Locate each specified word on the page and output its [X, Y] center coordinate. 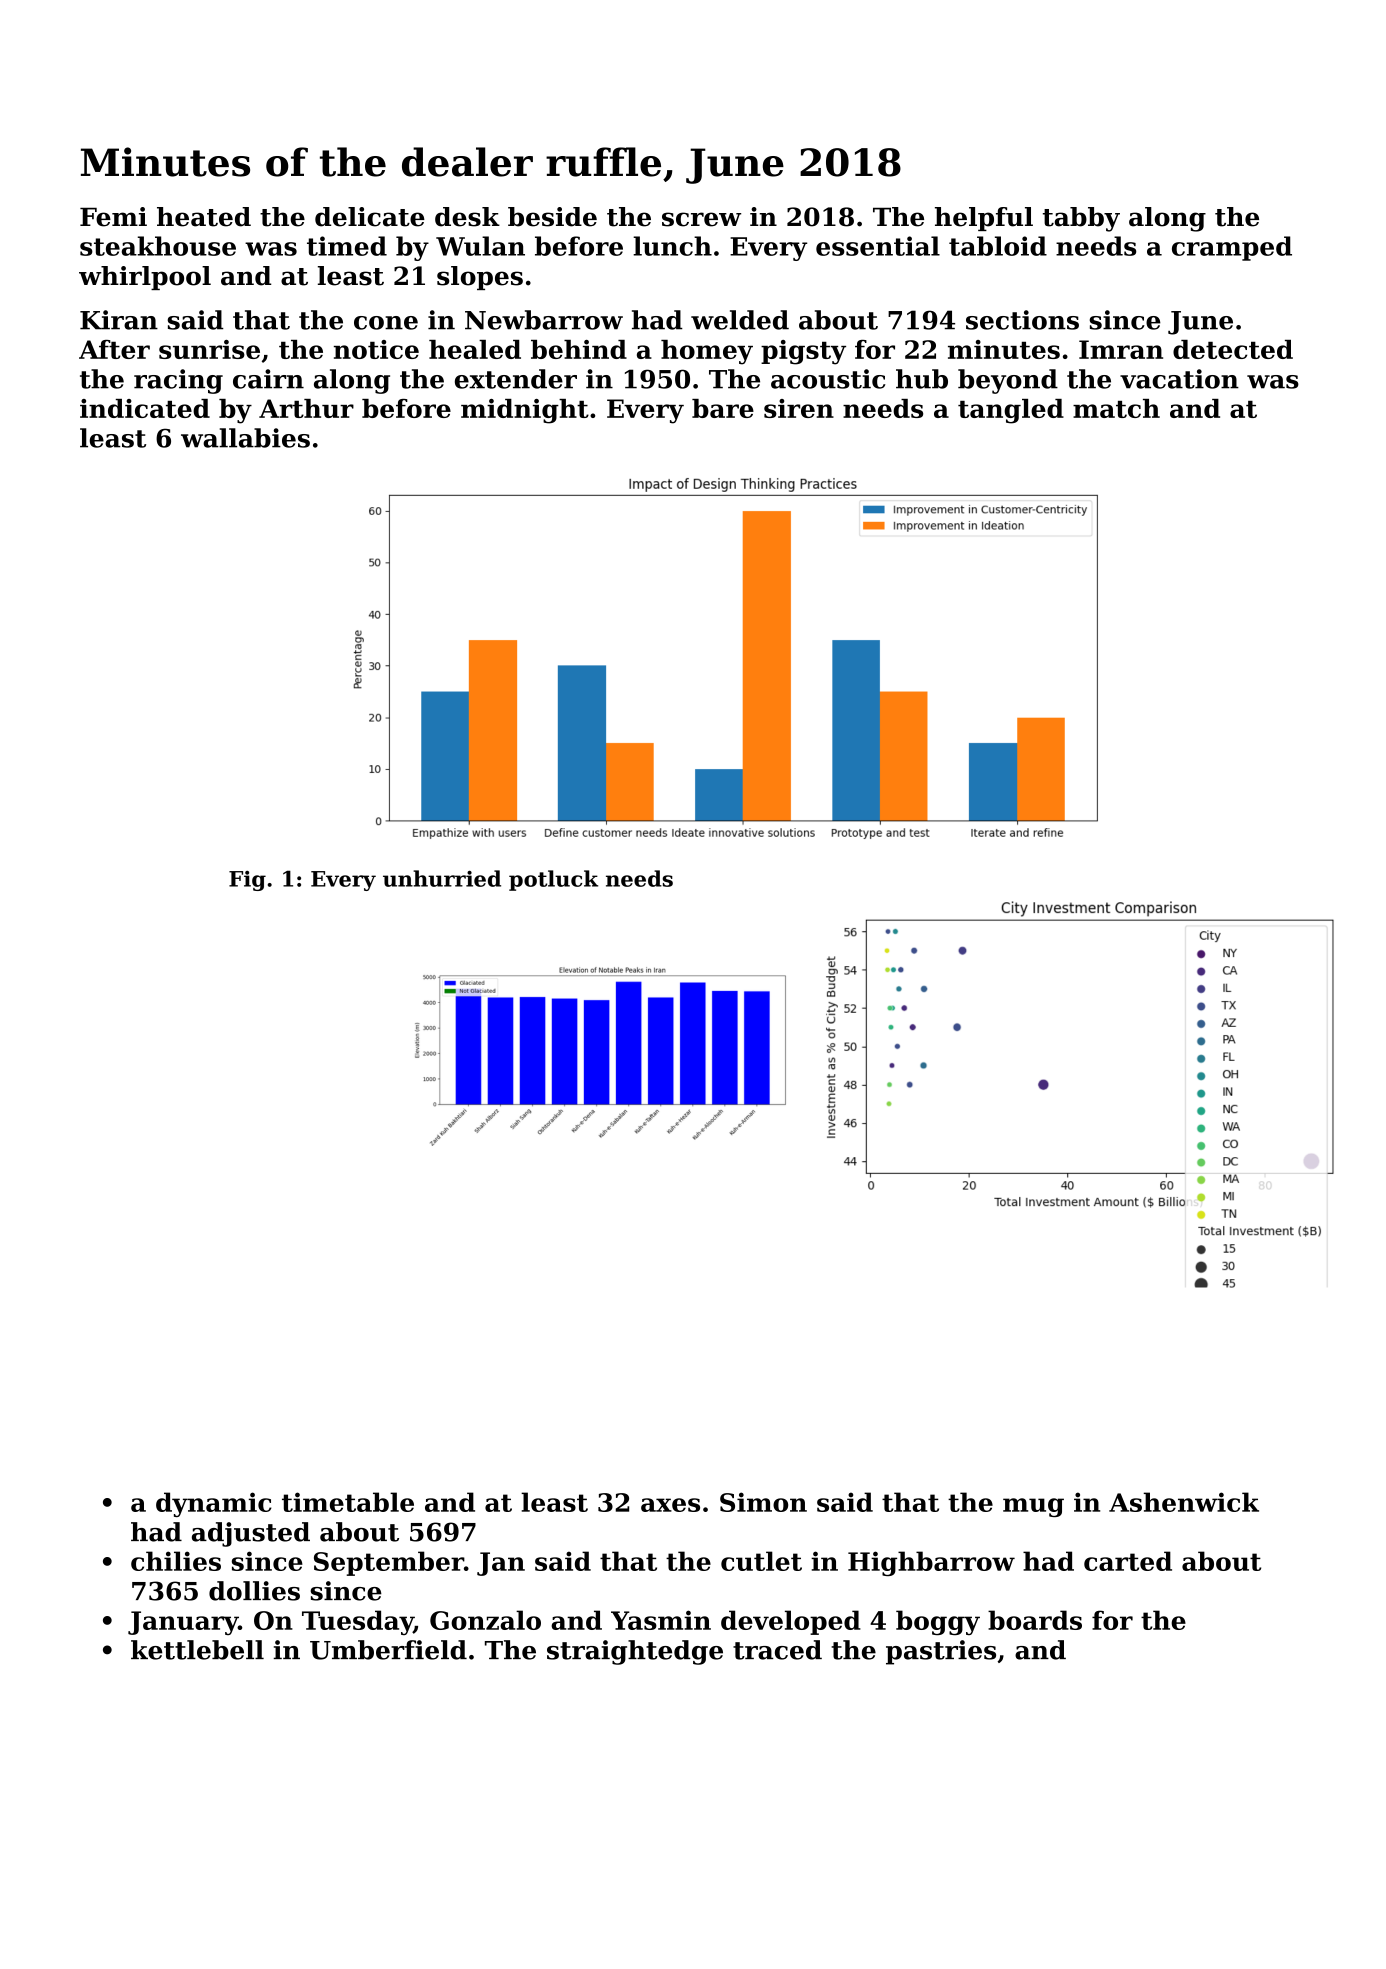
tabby [1081, 219]
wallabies [245, 438]
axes [670, 1505]
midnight [525, 411]
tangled [1011, 411]
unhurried [442, 878]
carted [1128, 1561]
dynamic [213, 1504]
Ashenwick [1184, 1502]
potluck [553, 880]
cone [386, 323]
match [1116, 408]
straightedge [635, 1652]
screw [701, 219]
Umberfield [388, 1650]
